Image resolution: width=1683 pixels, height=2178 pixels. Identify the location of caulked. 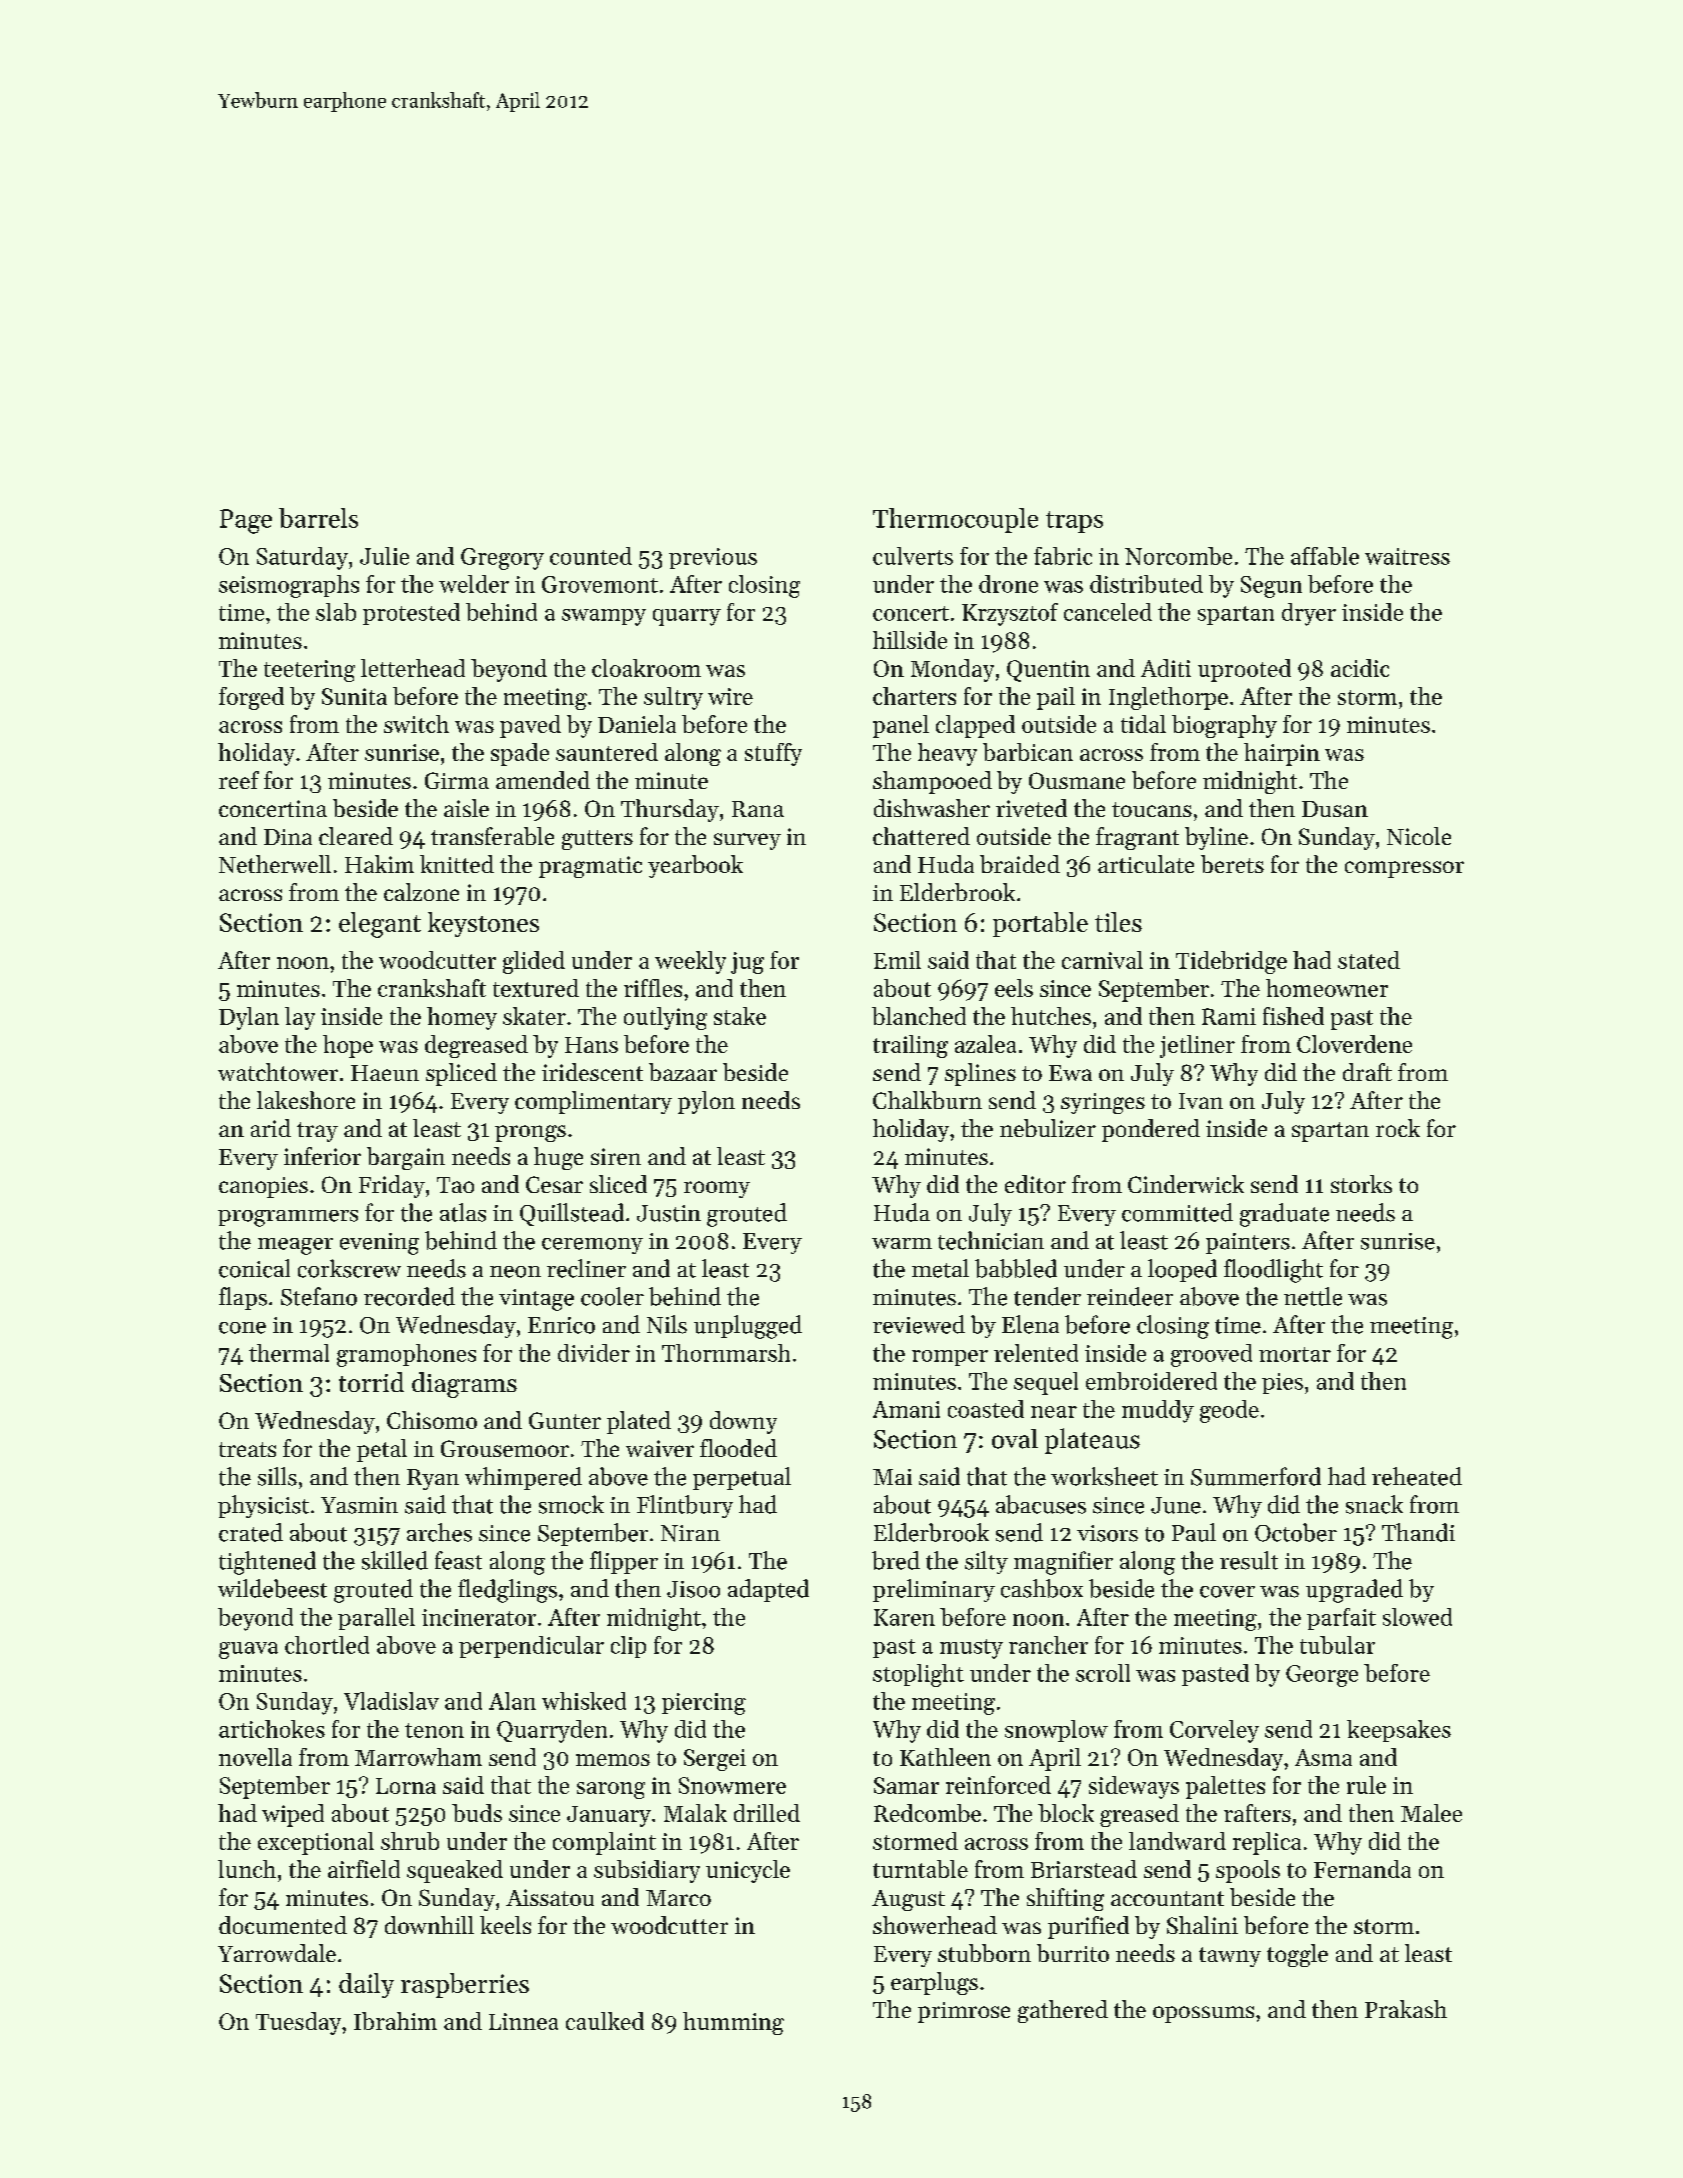
(605, 2021).
